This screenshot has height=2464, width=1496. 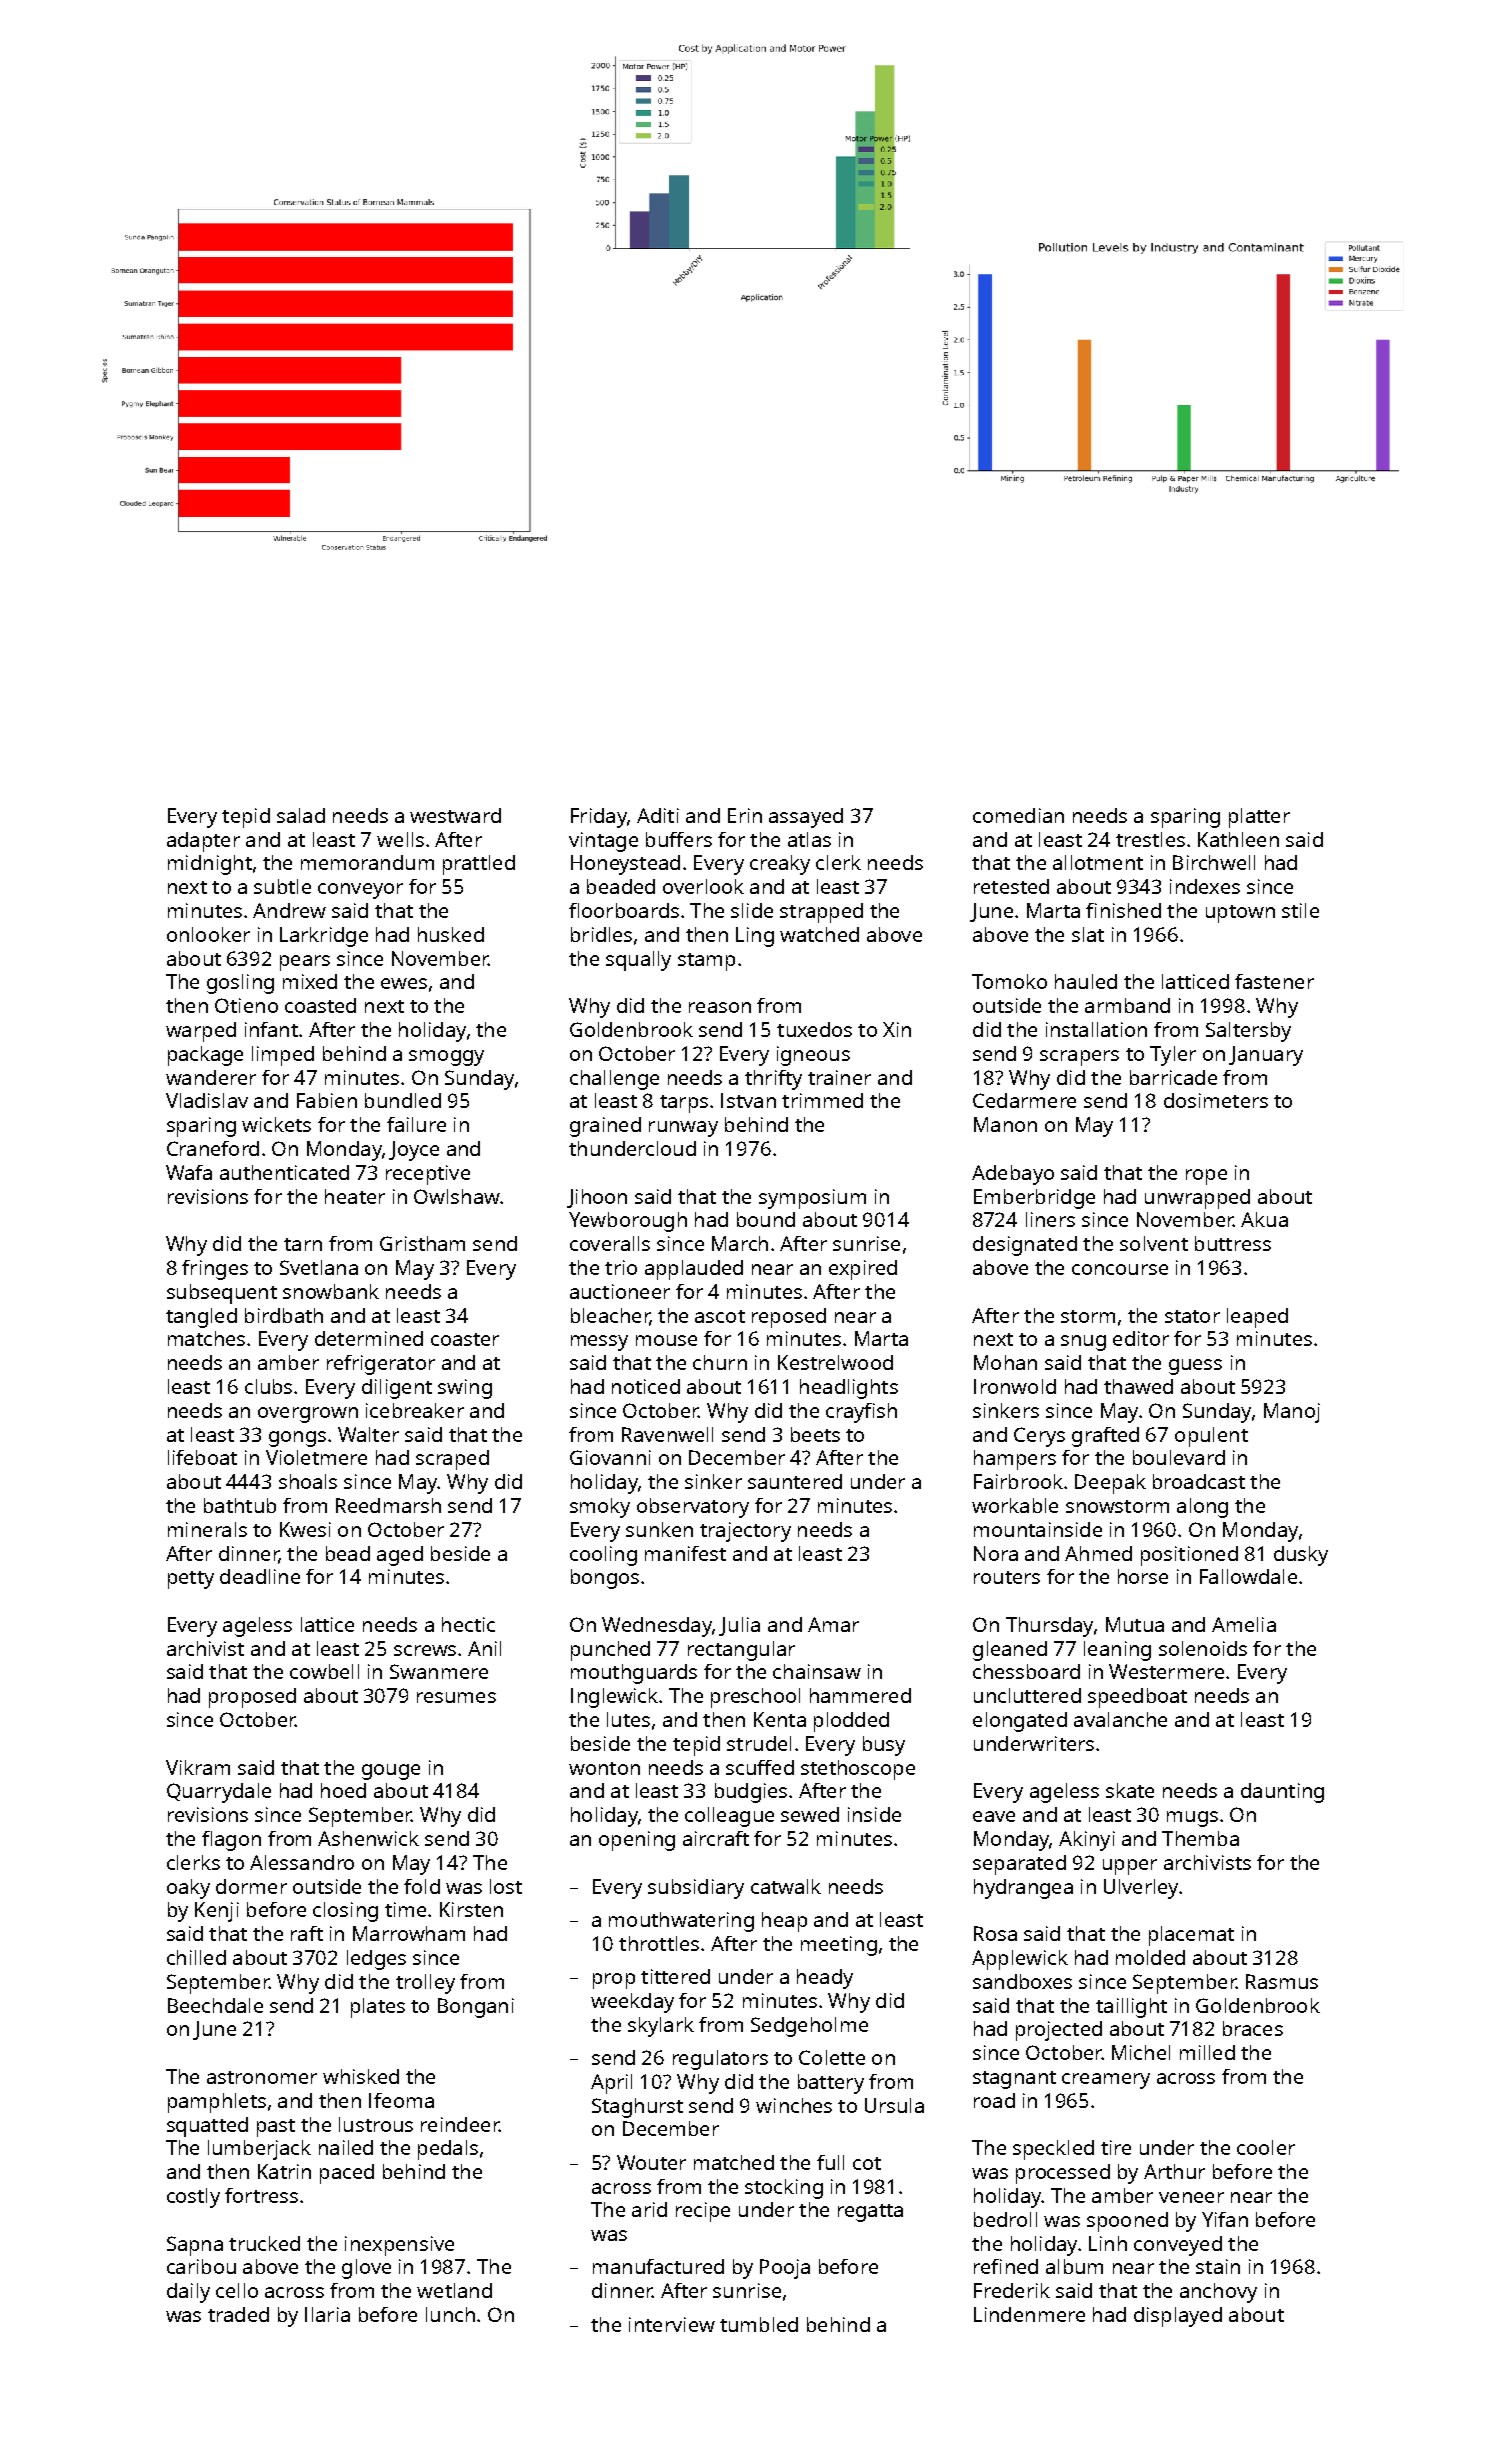 I want to click on bathtub, so click(x=240, y=1505).
